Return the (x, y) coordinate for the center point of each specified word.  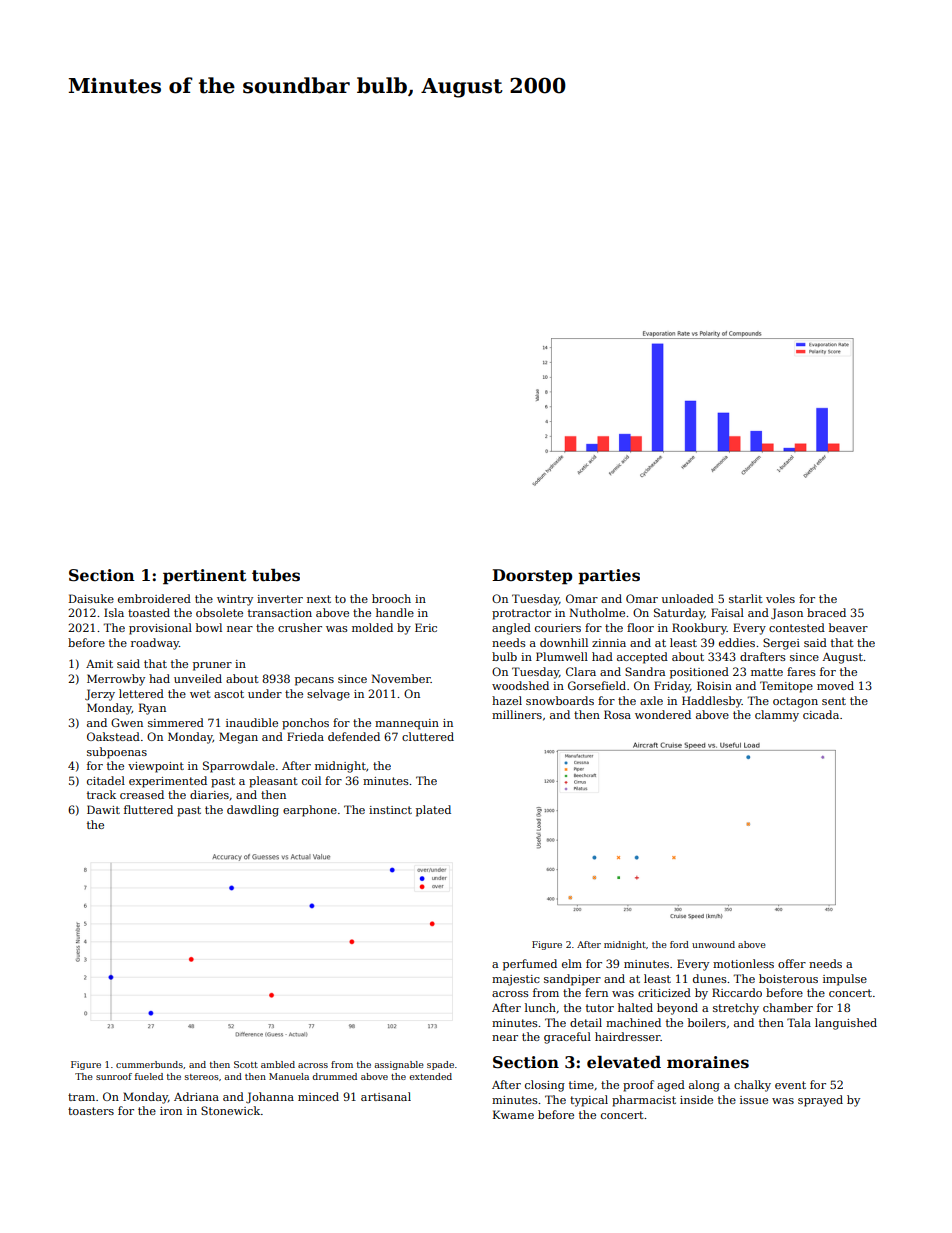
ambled (278, 1064)
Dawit (103, 809)
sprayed (820, 1101)
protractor (521, 614)
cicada (821, 714)
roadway (155, 644)
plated (433, 811)
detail (586, 1022)
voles (780, 598)
